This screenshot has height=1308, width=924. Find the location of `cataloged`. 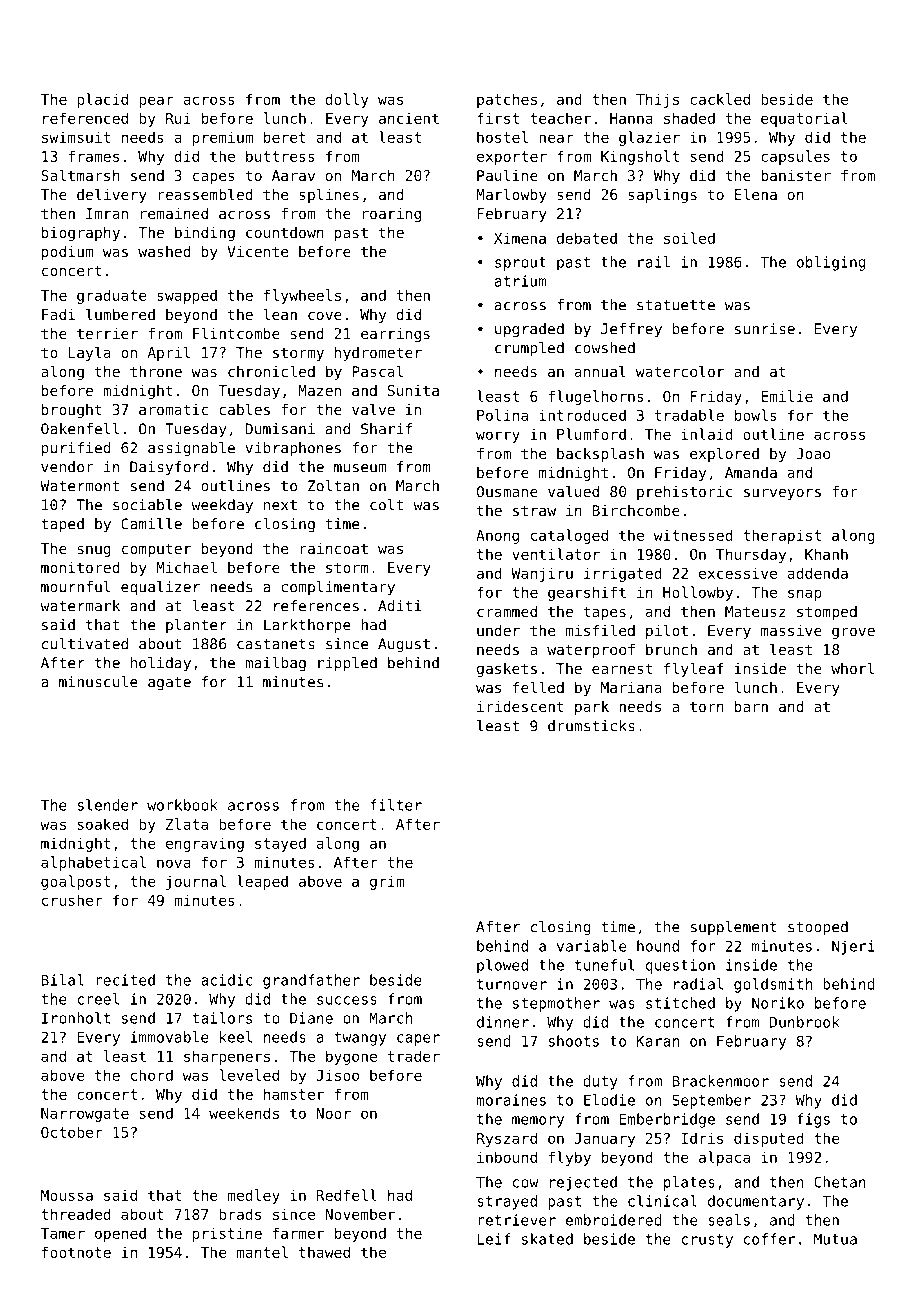

cataloged is located at coordinates (569, 536).
